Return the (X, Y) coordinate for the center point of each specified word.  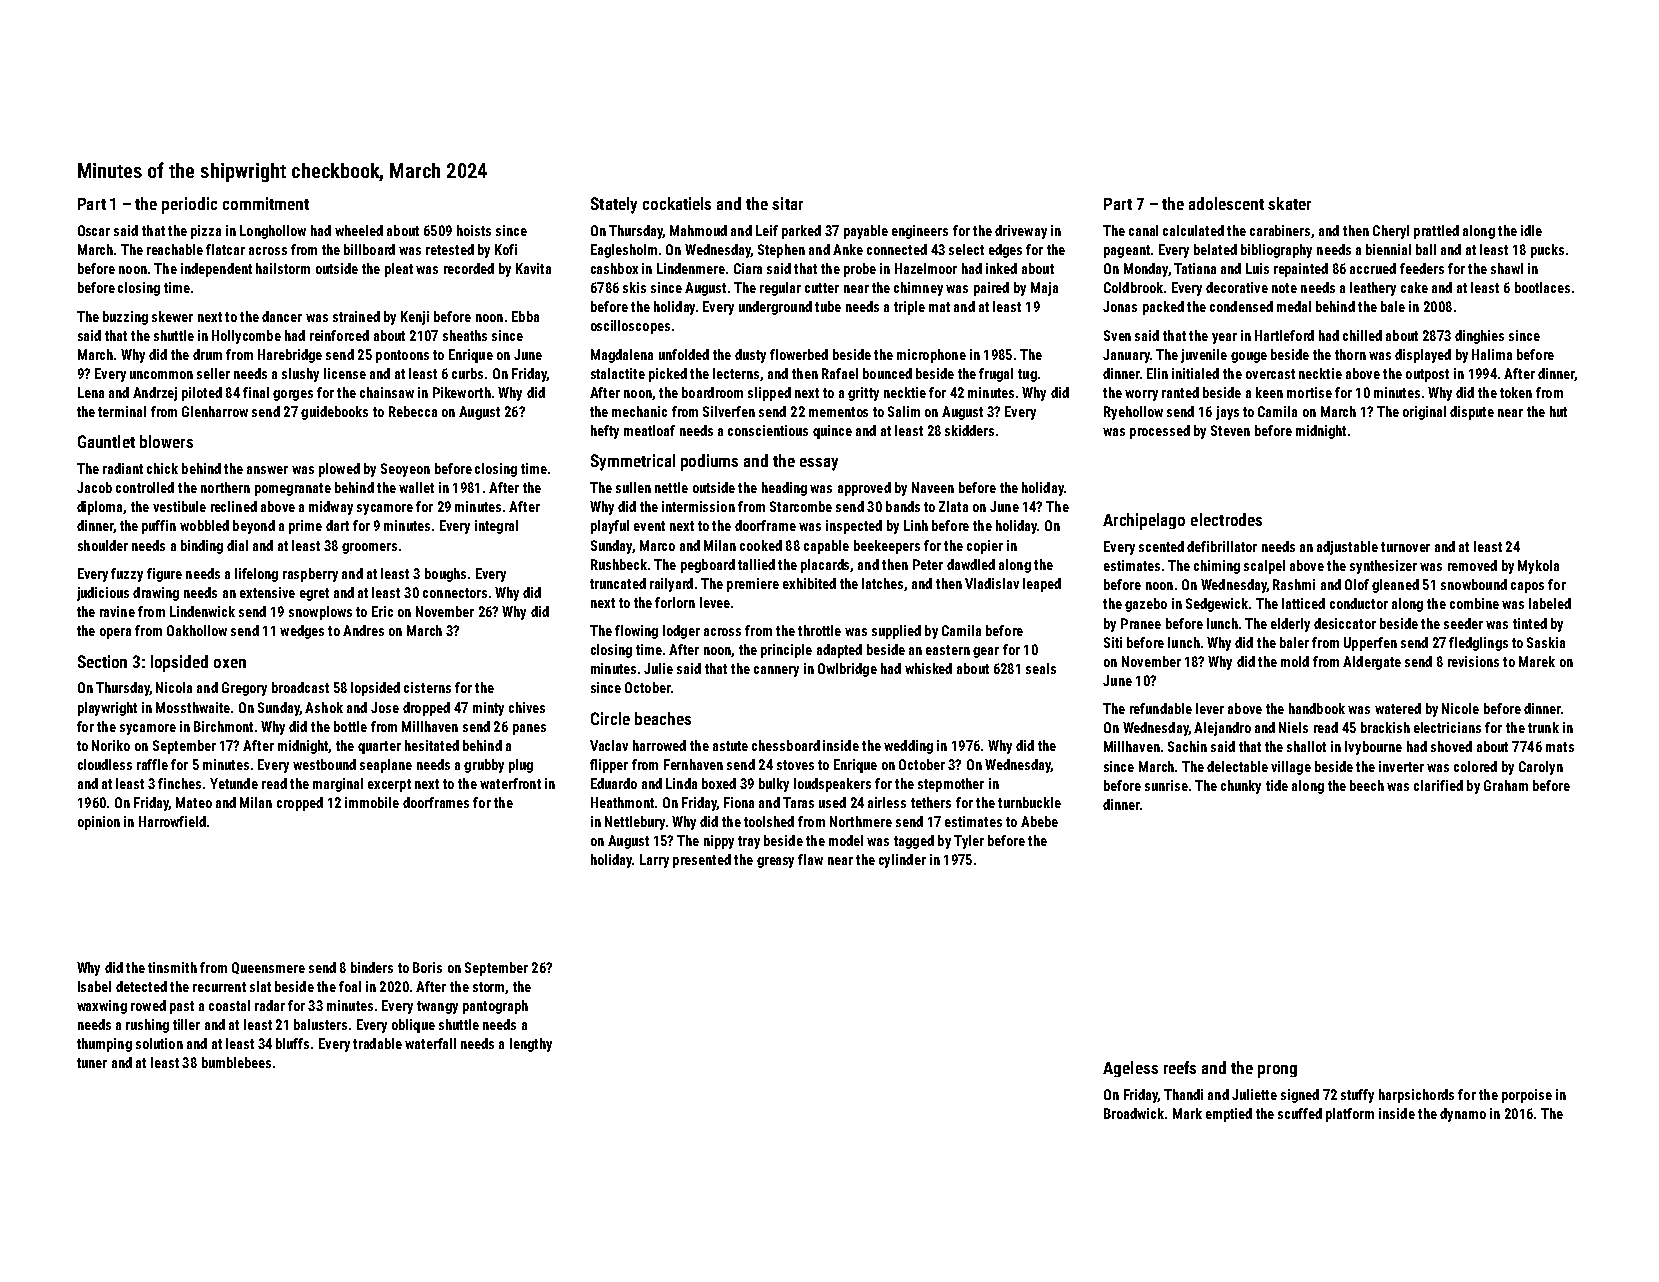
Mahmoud (698, 230)
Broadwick (1134, 1113)
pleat (399, 270)
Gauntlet (106, 441)
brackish (1385, 727)
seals (1041, 668)
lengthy (531, 1045)
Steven (1230, 430)
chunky (1241, 787)
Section (102, 661)
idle (1531, 230)
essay (819, 464)
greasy (775, 862)
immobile (372, 802)
